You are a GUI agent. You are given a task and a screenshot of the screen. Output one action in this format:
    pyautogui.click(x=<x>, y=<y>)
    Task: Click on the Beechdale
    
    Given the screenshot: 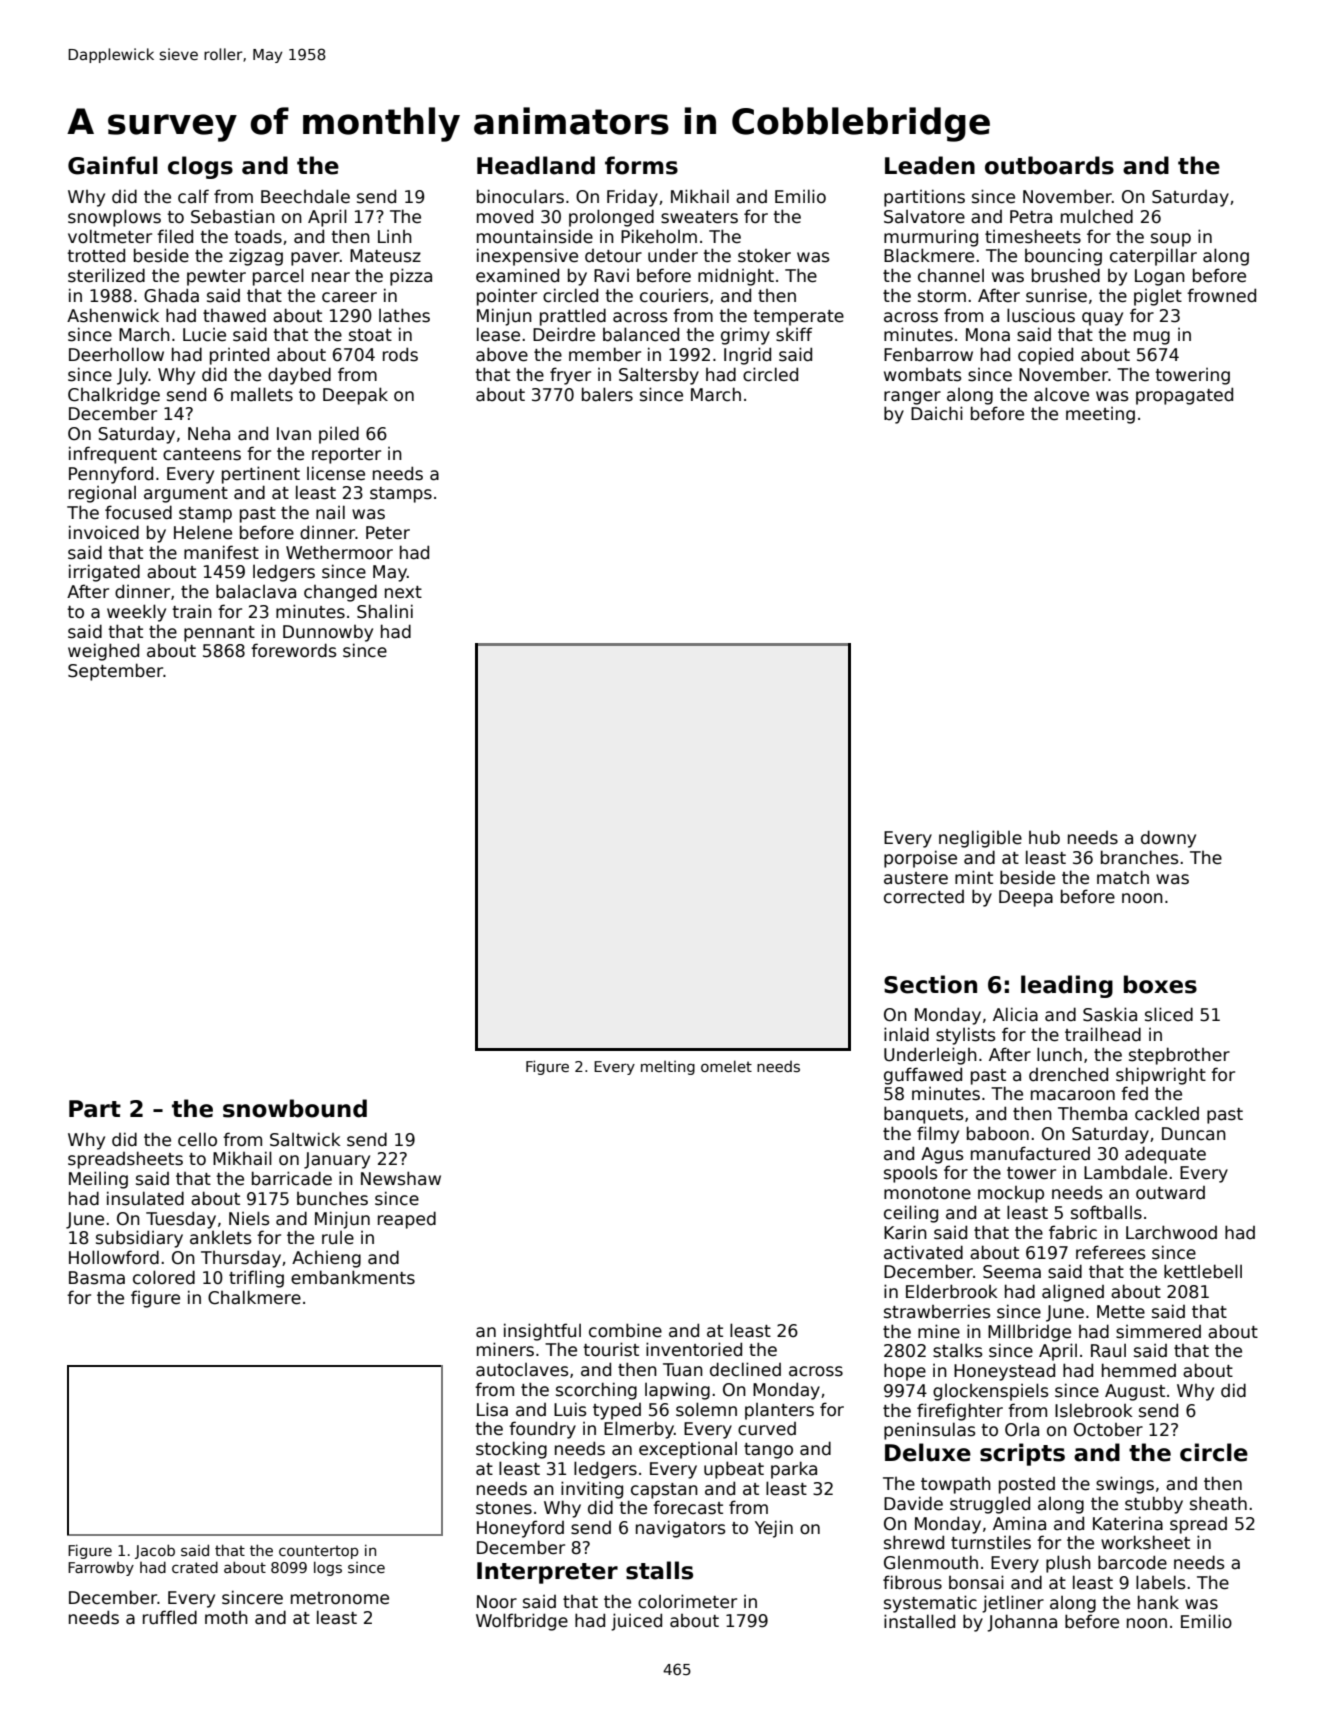 What is the action you would take?
    pyautogui.click(x=305, y=196)
